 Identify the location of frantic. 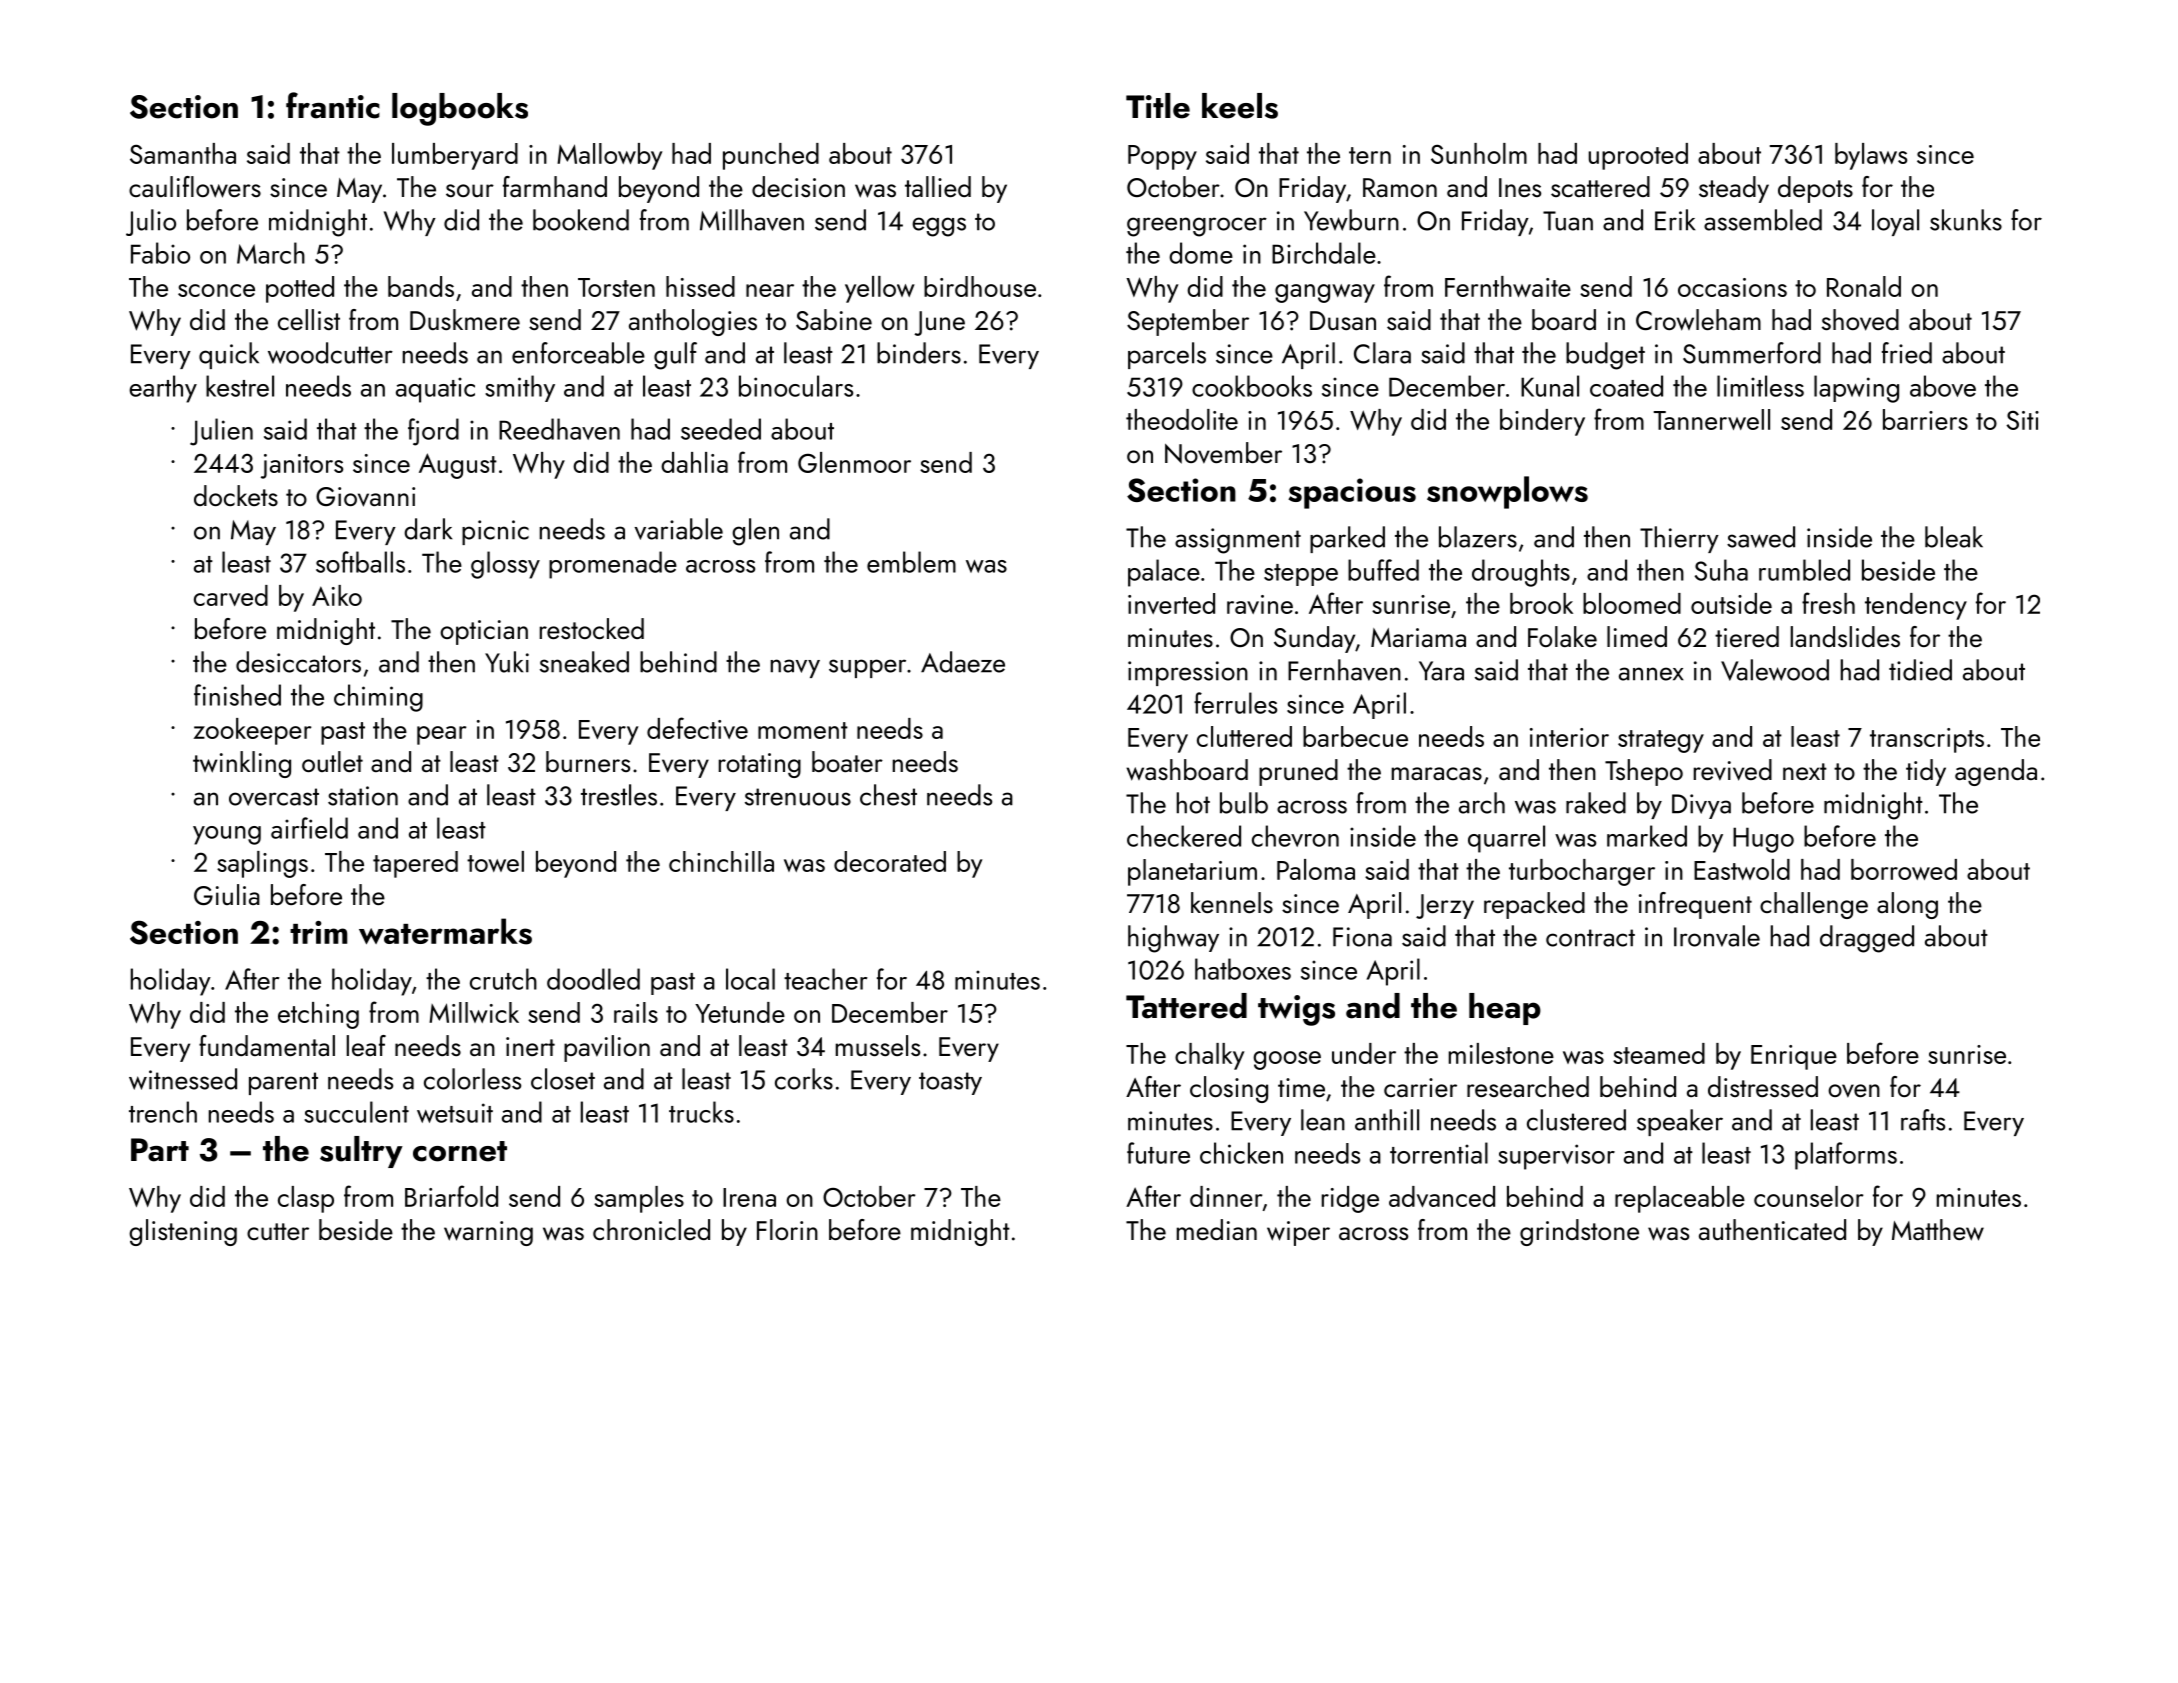
(333, 105).
